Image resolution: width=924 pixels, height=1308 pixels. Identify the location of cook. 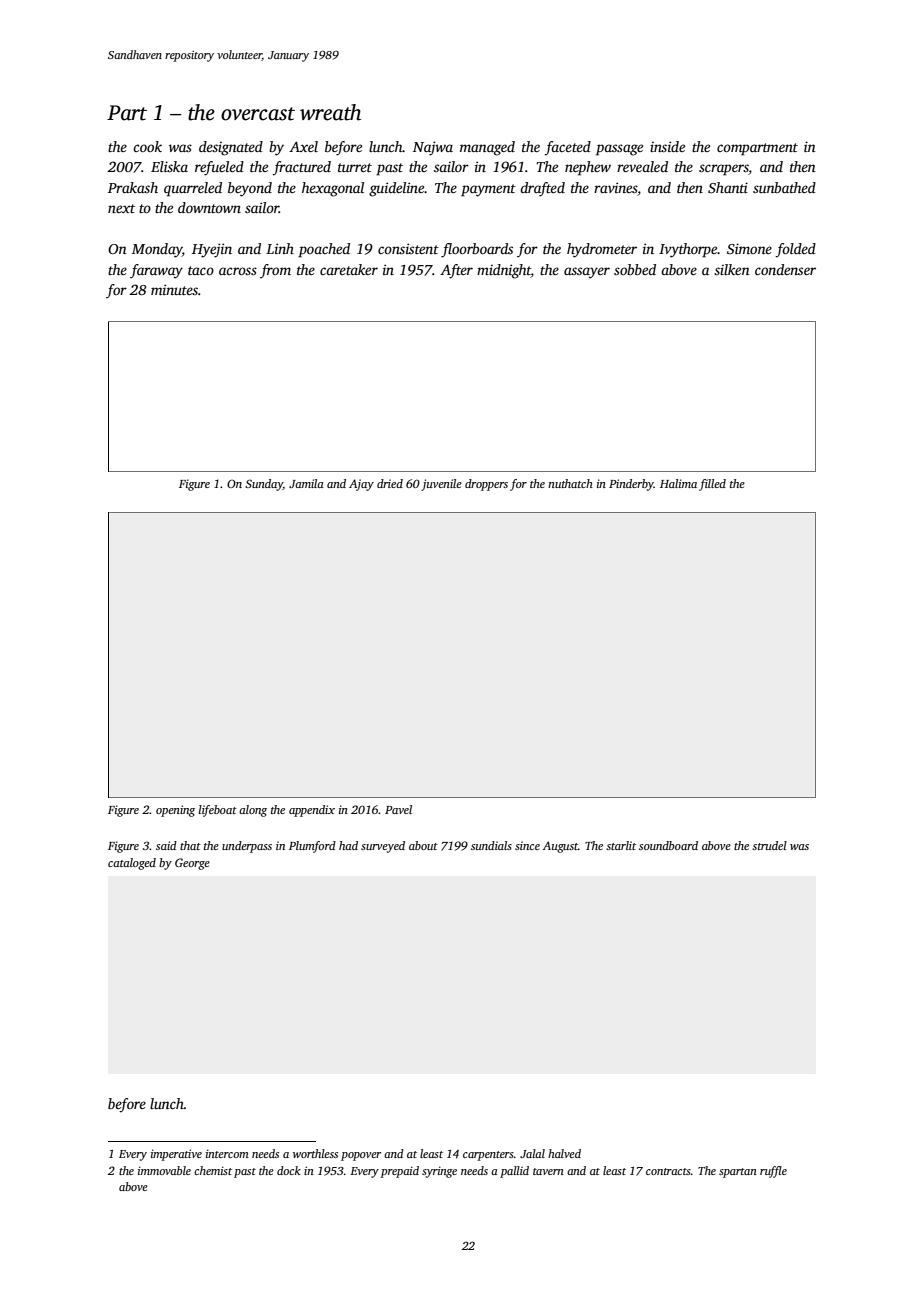
(147, 146).
